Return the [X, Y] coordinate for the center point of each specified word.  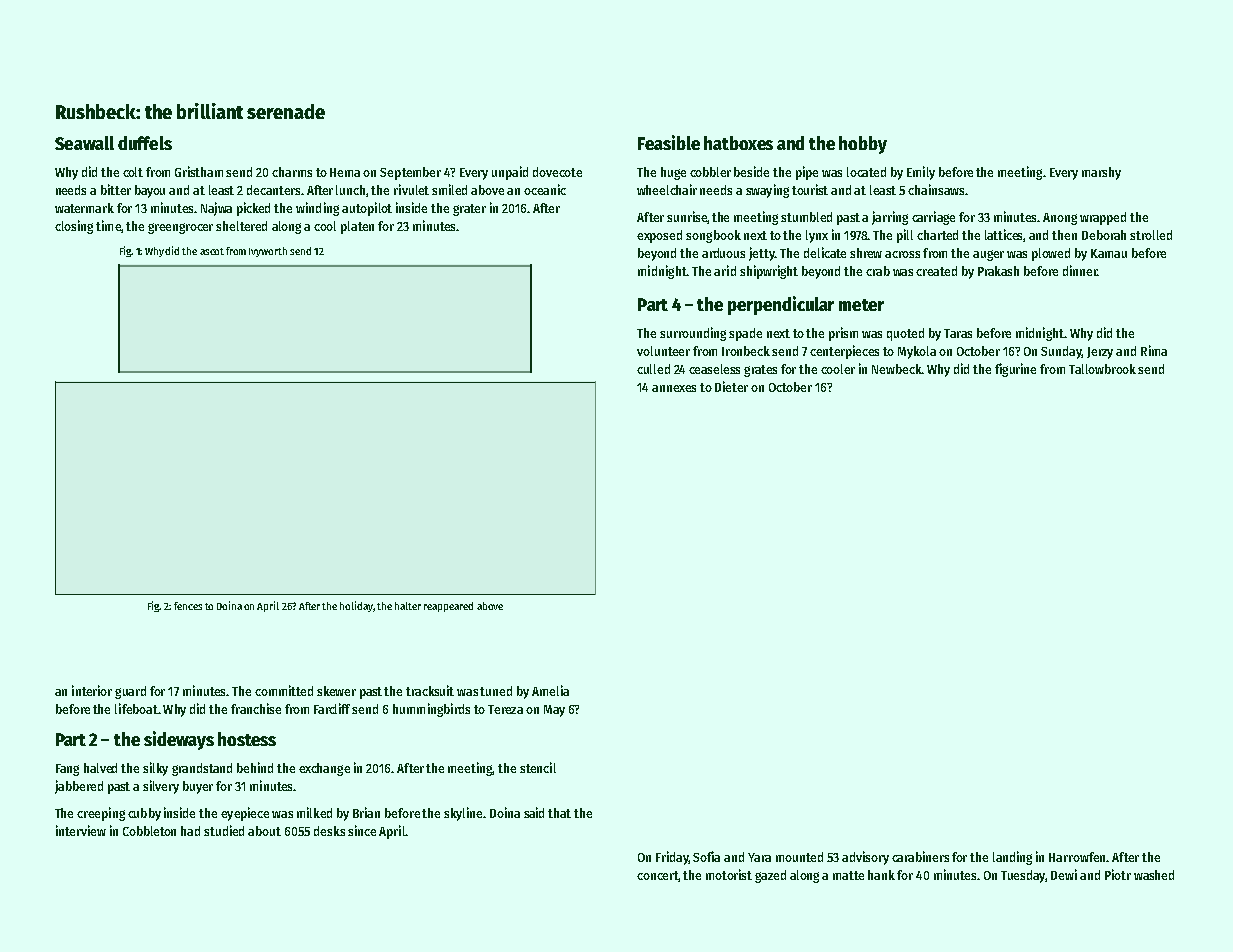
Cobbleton [149, 831]
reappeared [448, 607]
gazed [770, 876]
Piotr [1118, 874]
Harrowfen [1077, 857]
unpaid [510, 173]
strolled [1151, 235]
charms [292, 172]
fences [188, 606]
